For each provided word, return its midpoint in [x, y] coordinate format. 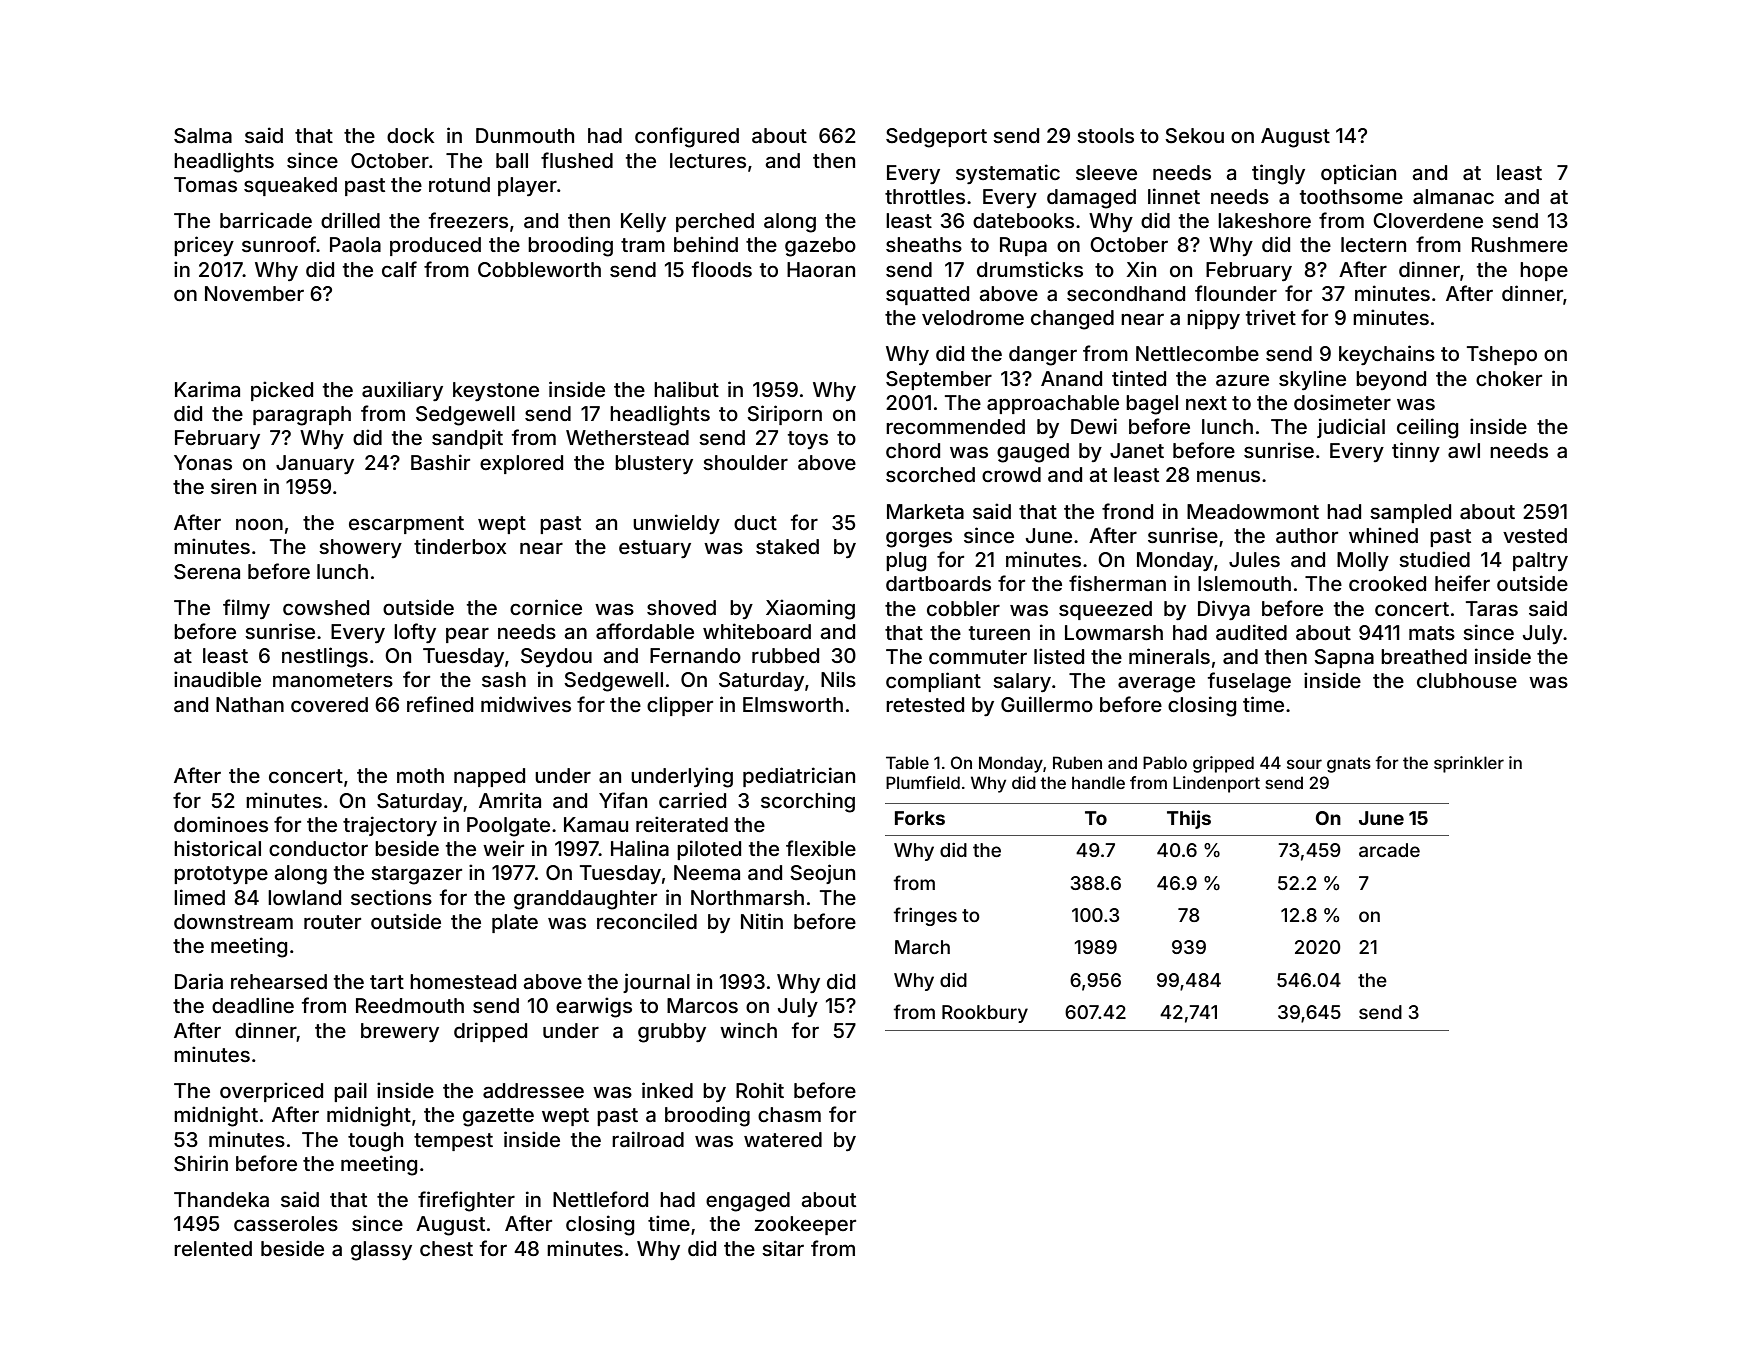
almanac [1453, 196]
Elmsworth [793, 704]
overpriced [271, 1092]
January [315, 464]
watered [783, 1139]
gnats [1349, 765]
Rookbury [985, 1014]
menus [1228, 476]
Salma [203, 136]
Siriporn [784, 415]
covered [329, 704]
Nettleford [600, 1199]
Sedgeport [936, 138]
